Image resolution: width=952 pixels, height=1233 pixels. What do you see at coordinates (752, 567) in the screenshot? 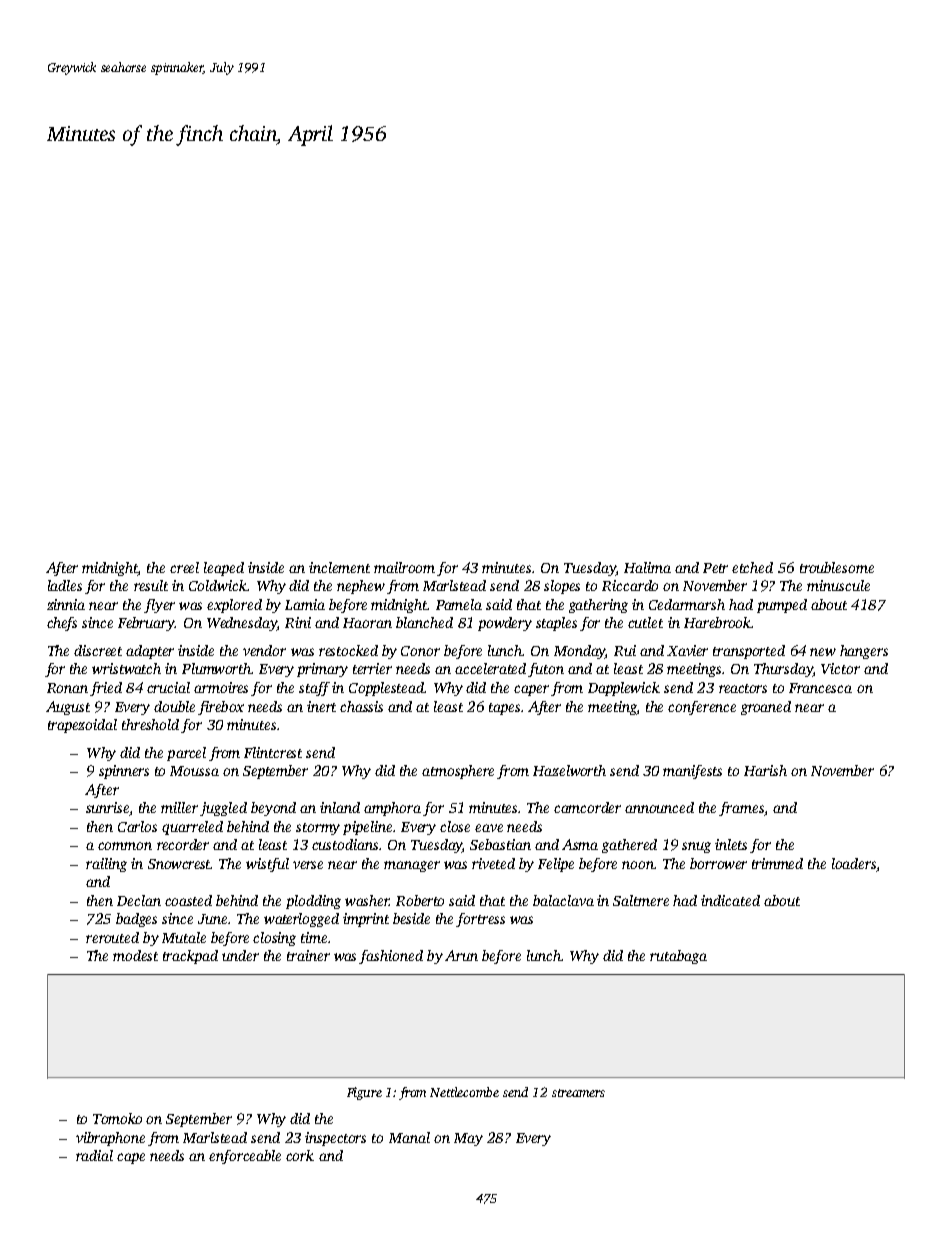
I see `etched` at bounding box center [752, 567].
